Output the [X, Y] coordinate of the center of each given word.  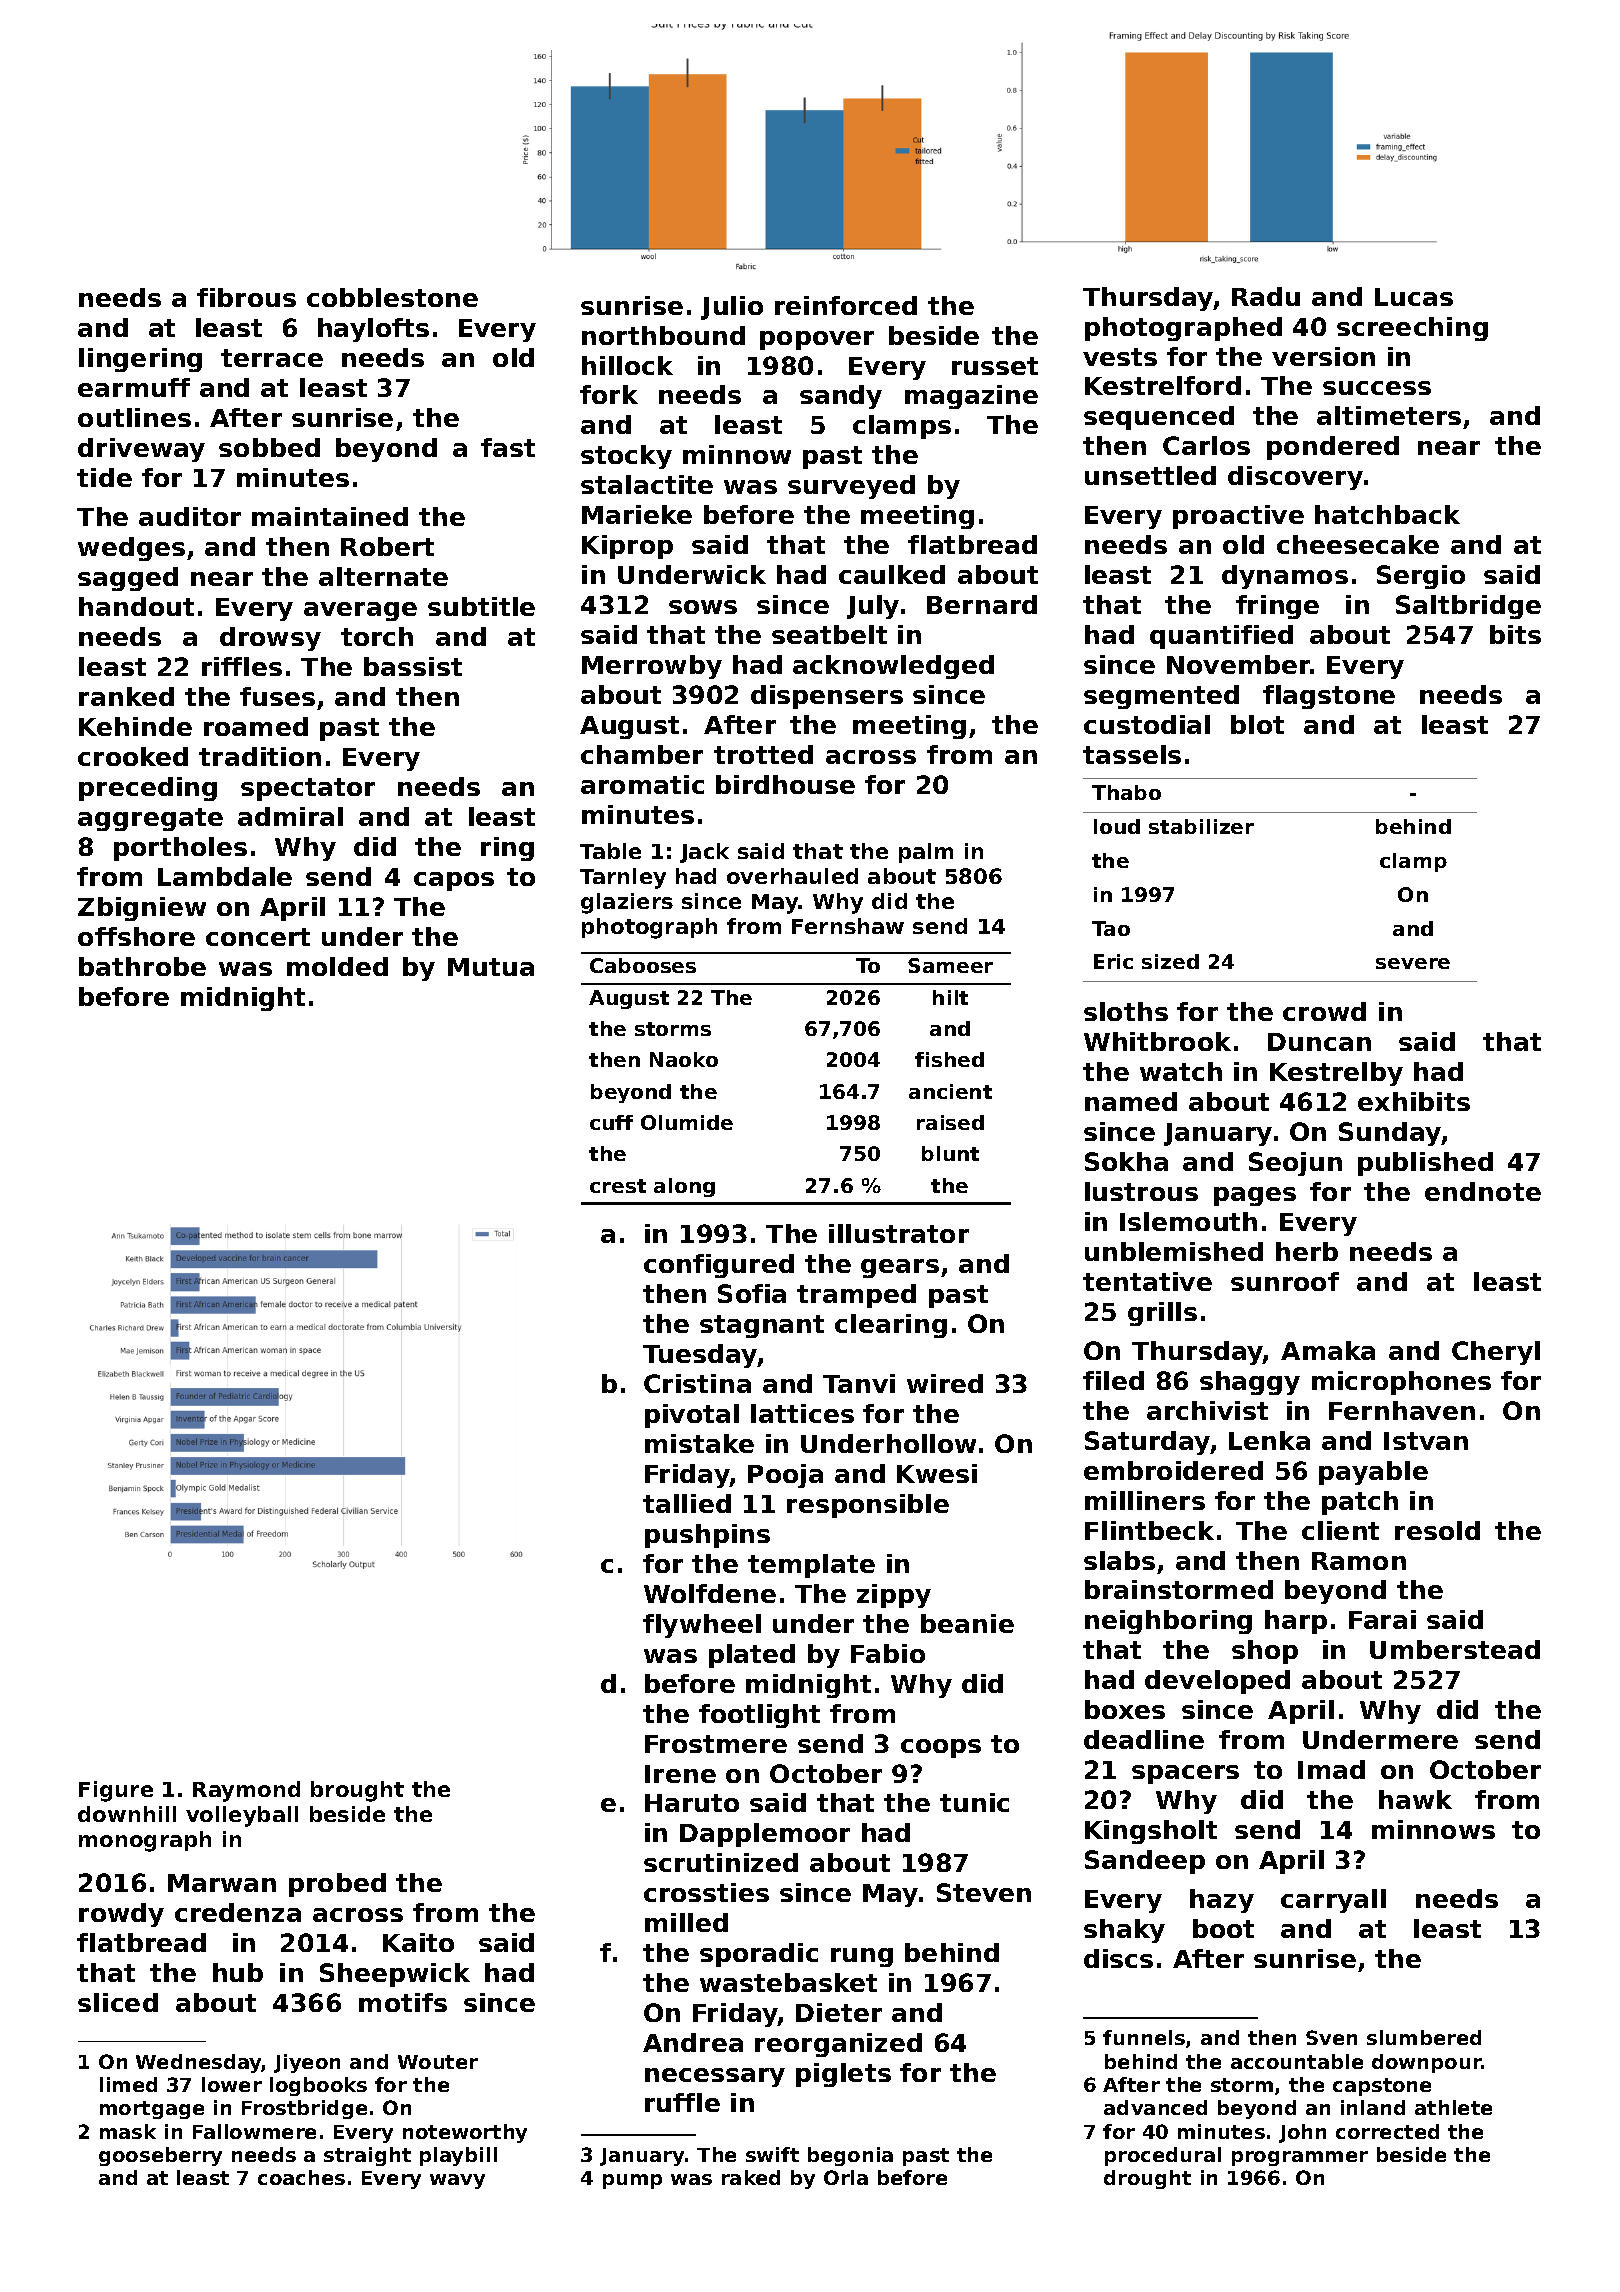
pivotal [692, 1416]
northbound [663, 335]
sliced [118, 2002]
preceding [148, 789]
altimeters [1389, 415]
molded [337, 966]
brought [357, 1791]
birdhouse [785, 784]
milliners [1145, 1500]
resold [1437, 1530]
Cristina [697, 1383]
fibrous [246, 297]
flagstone [1329, 697]
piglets [843, 2075]
